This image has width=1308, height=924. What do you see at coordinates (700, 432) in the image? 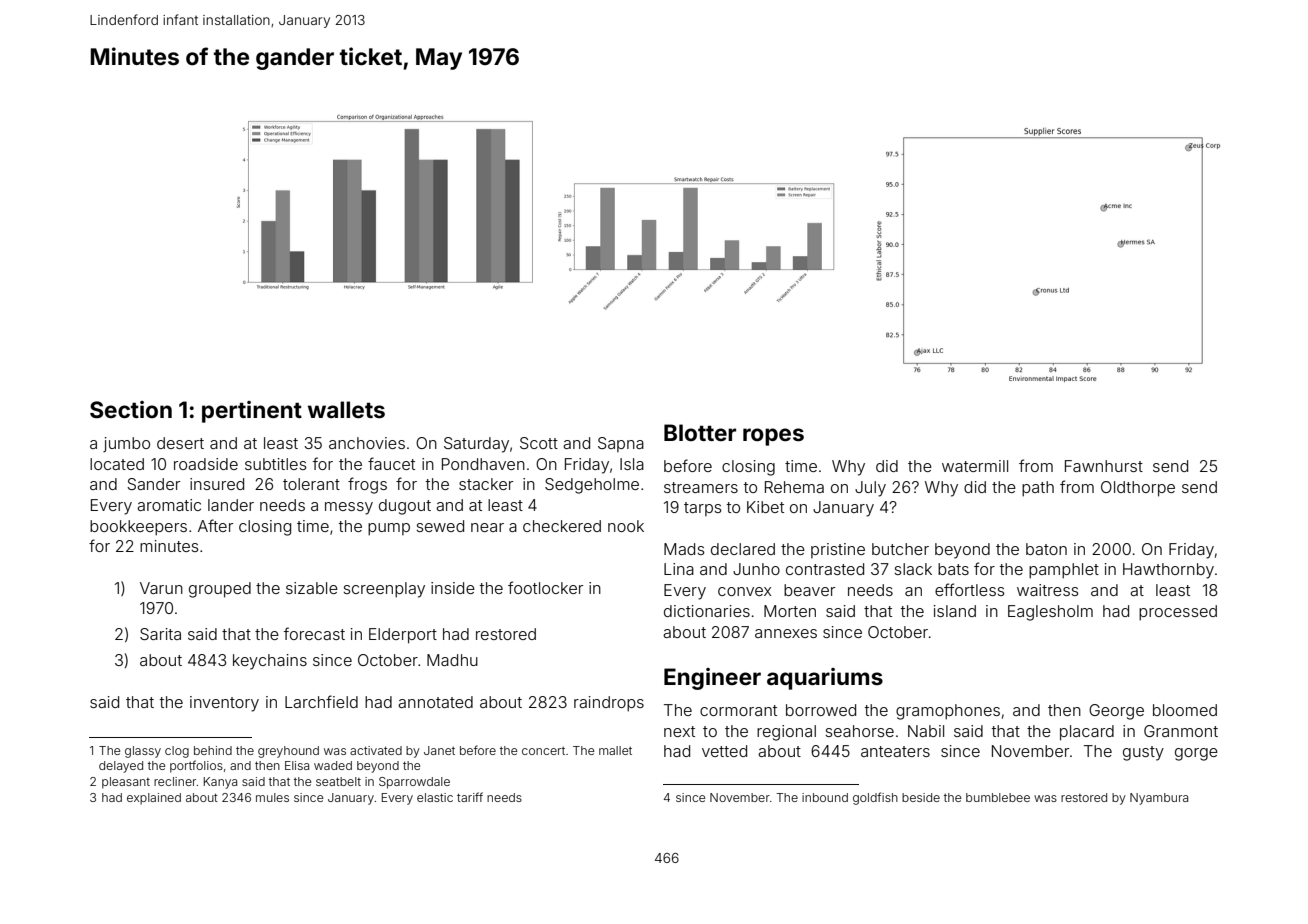
I see `Blotter` at bounding box center [700, 432].
